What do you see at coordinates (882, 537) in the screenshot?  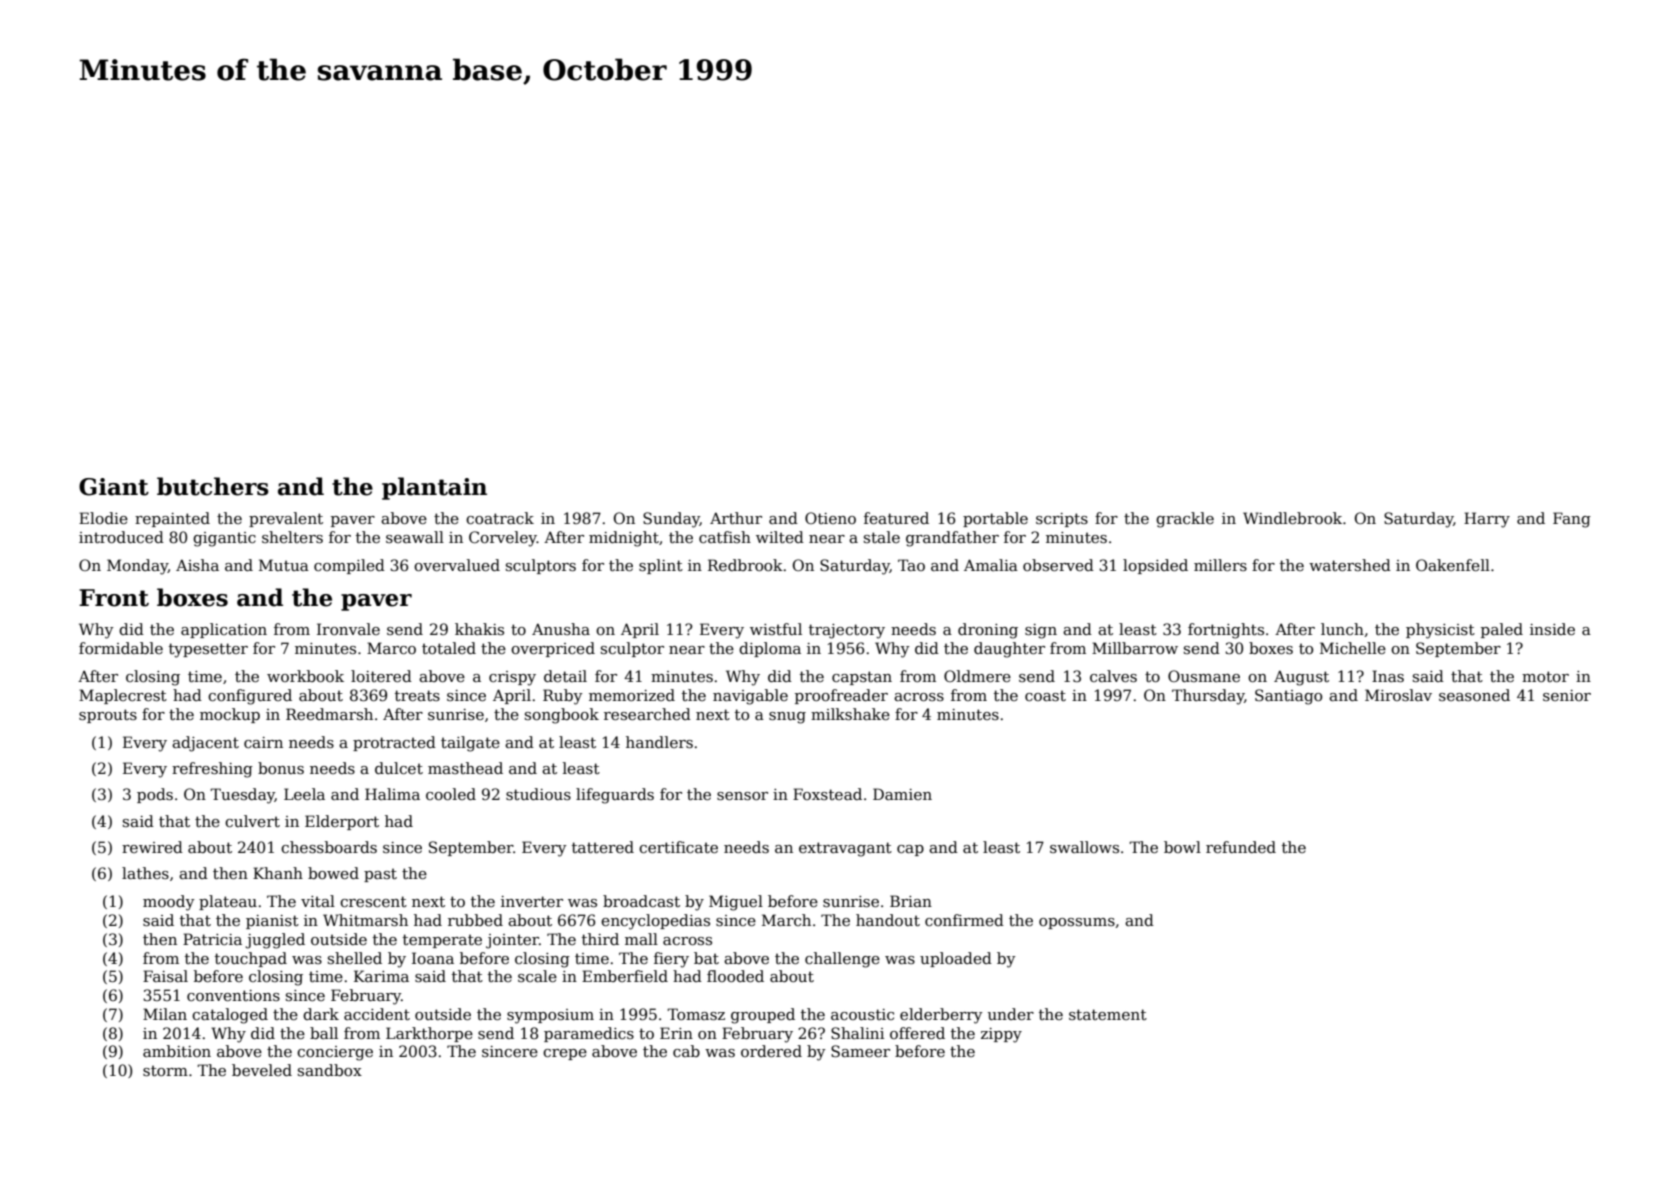 I see `stale` at bounding box center [882, 537].
